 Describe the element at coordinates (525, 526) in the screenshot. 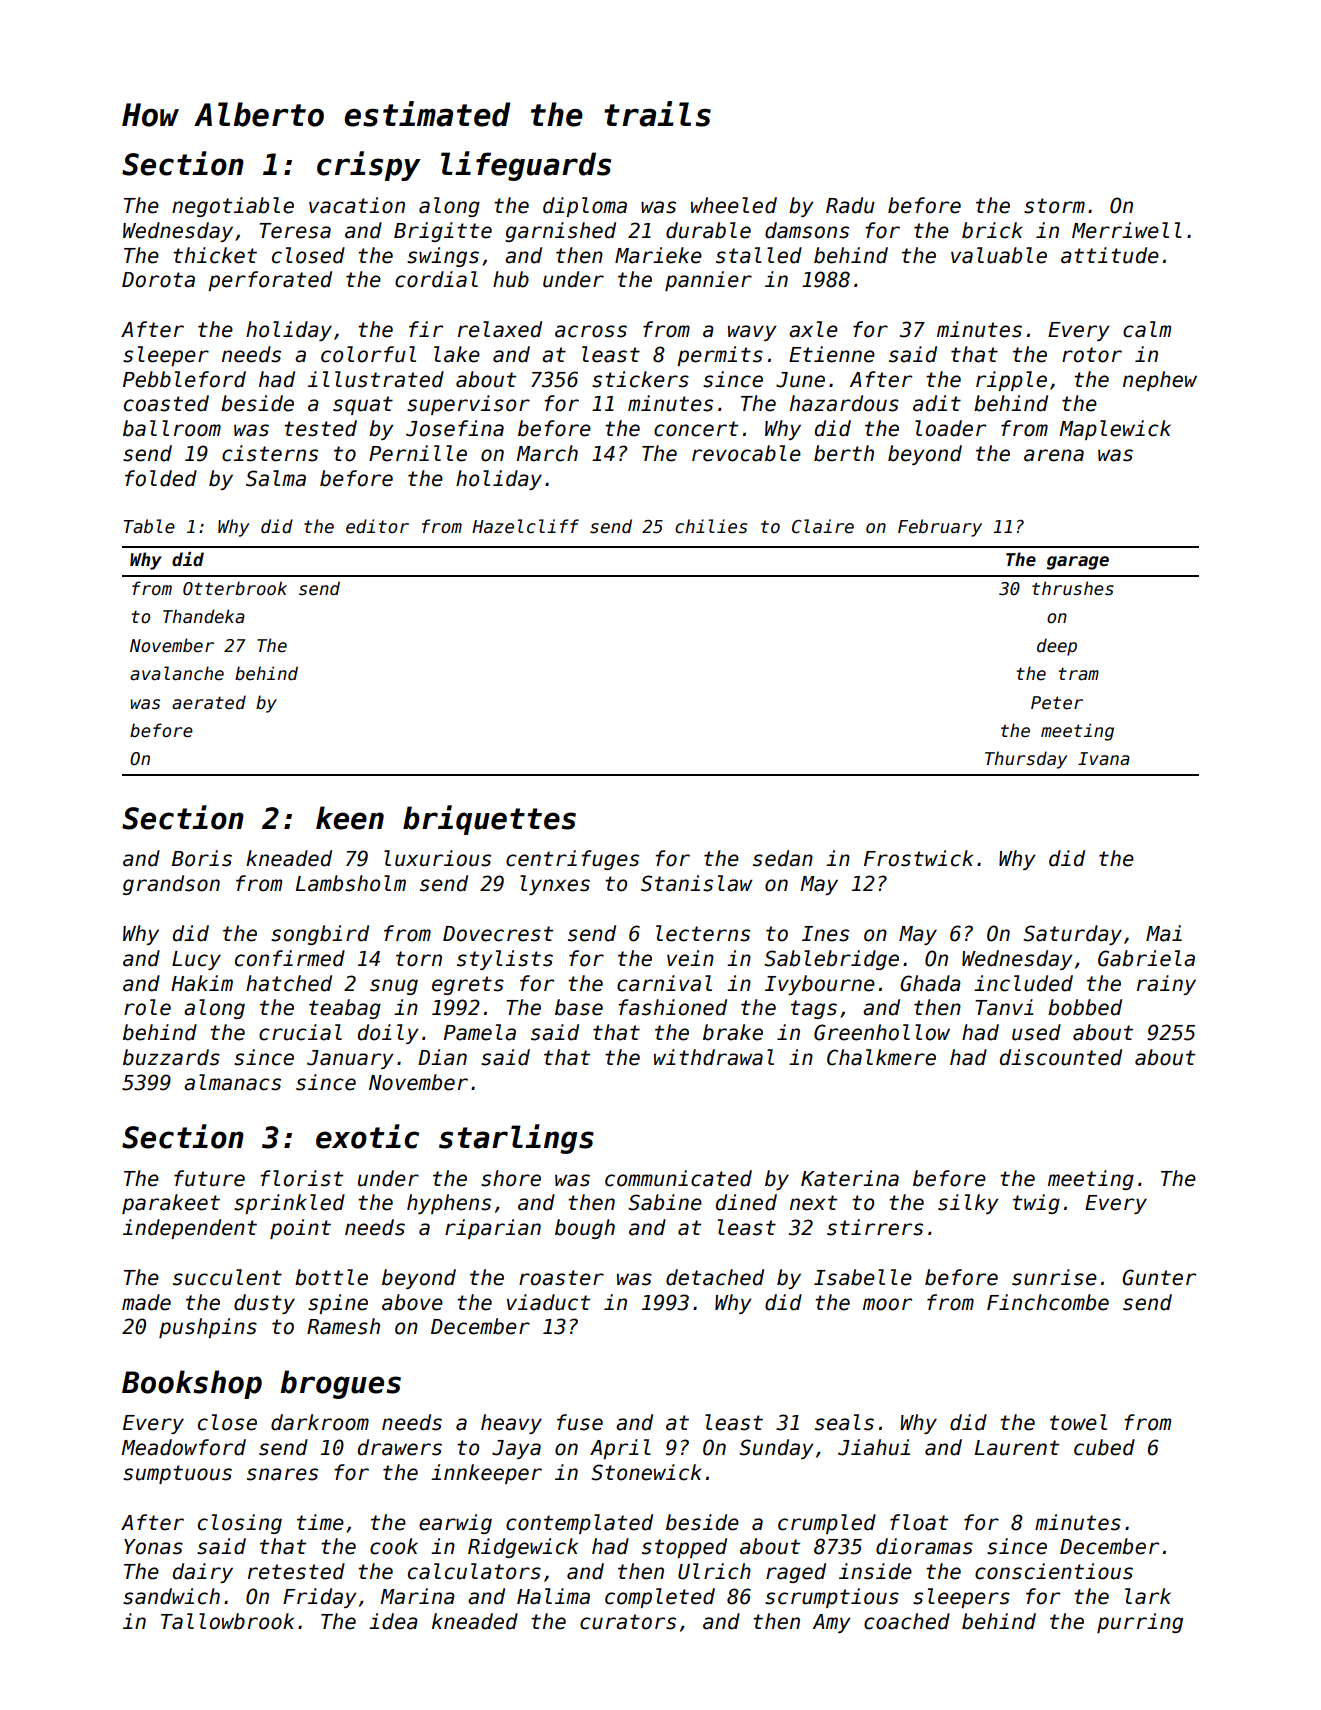

I see `Hazelcliff` at that location.
